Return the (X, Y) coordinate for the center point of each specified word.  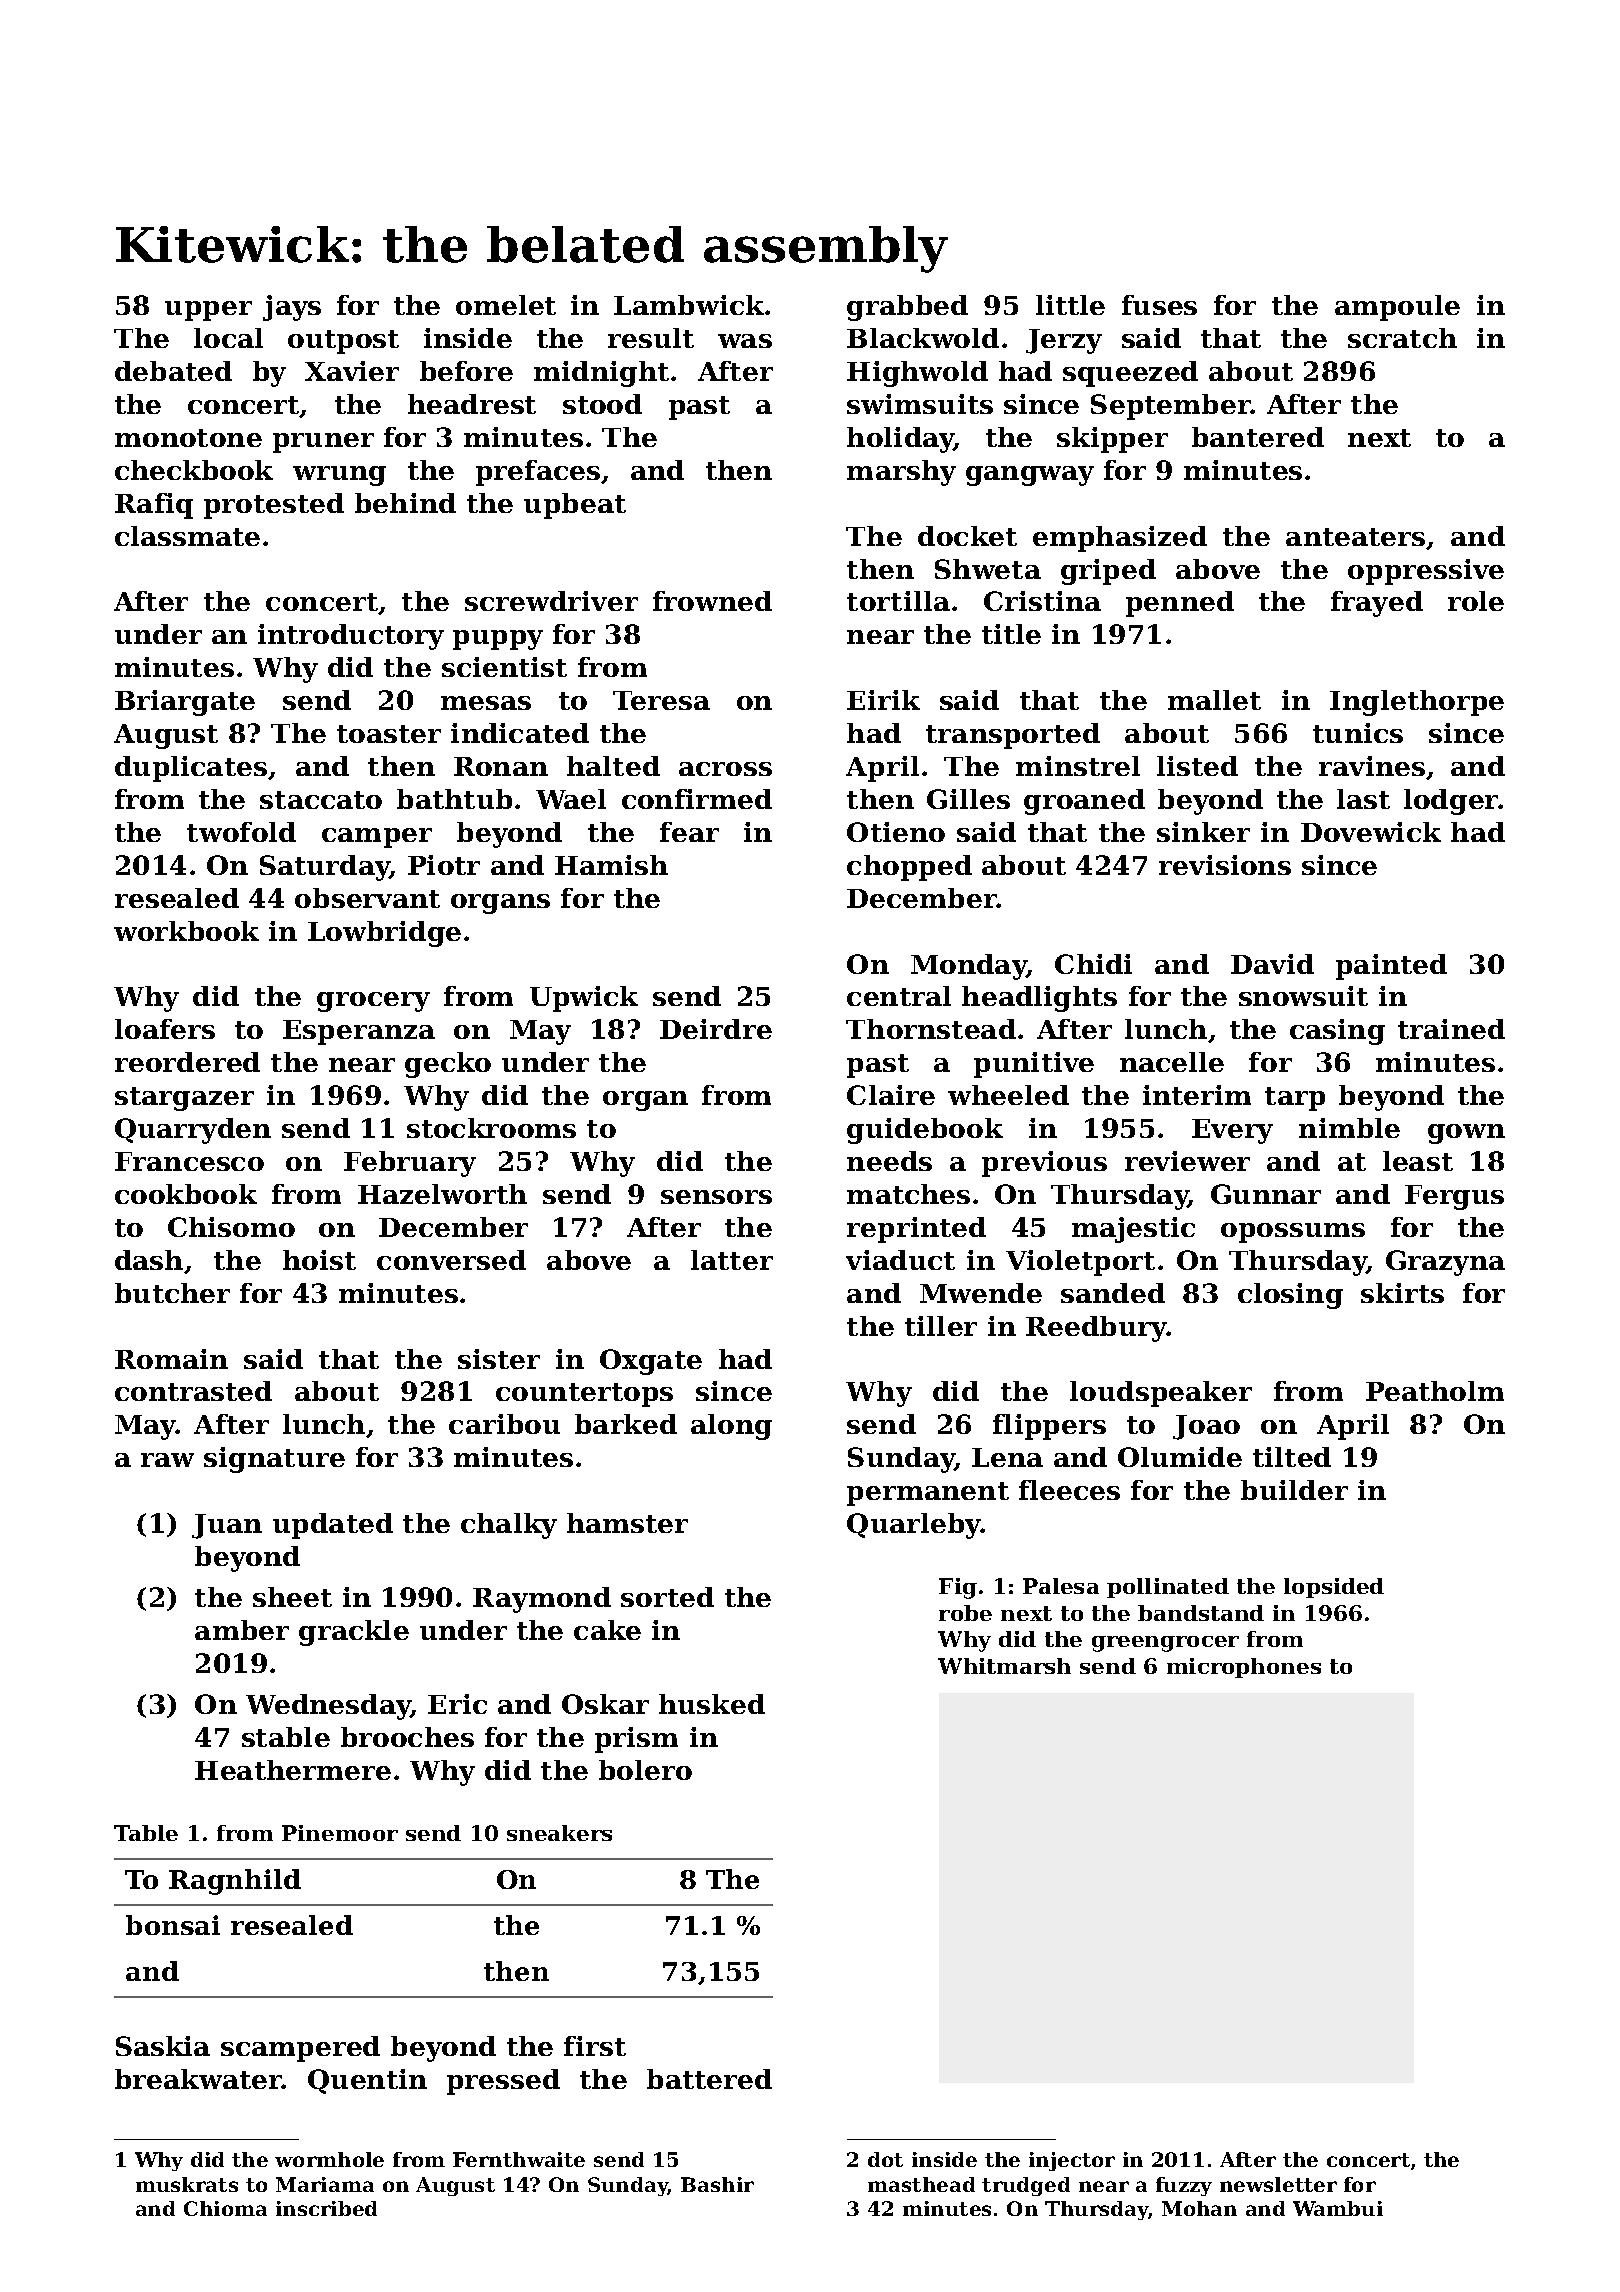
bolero (645, 1770)
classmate (187, 536)
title (1011, 634)
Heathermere (293, 1770)
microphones (1244, 1668)
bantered (1258, 437)
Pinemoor (340, 1833)
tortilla (898, 601)
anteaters (1355, 537)
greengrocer (1165, 1644)
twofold (241, 832)
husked (712, 1704)
